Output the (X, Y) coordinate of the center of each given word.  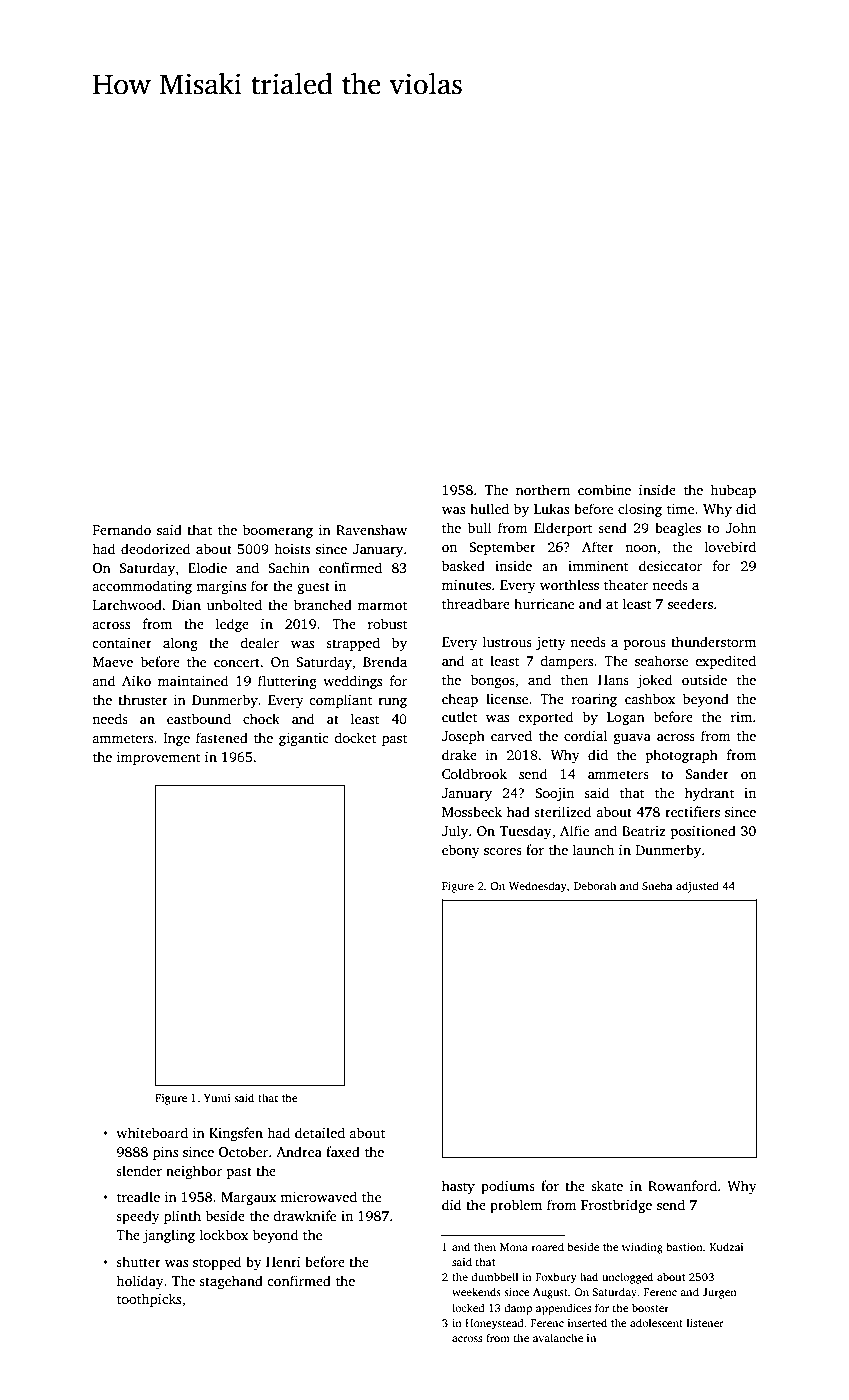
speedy (138, 1217)
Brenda (385, 661)
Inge (176, 739)
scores (503, 851)
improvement (159, 758)
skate (607, 1185)
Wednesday (538, 887)
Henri (283, 1262)
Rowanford (682, 1185)
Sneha (657, 885)
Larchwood (127, 604)
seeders (690, 603)
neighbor (194, 1172)
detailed (320, 1132)
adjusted (697, 887)
